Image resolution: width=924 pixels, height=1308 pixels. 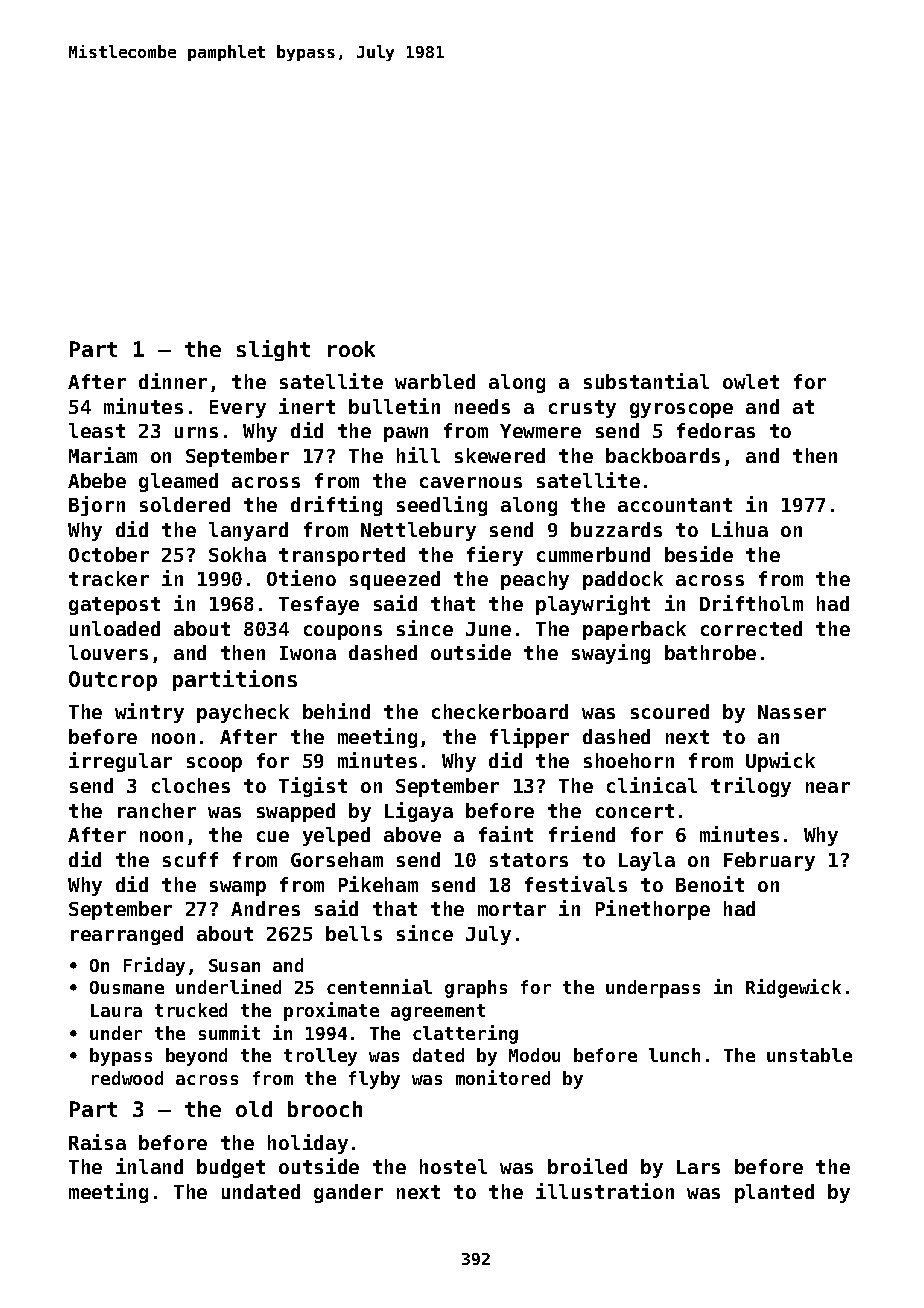 I want to click on Driftholm, so click(x=751, y=603).
